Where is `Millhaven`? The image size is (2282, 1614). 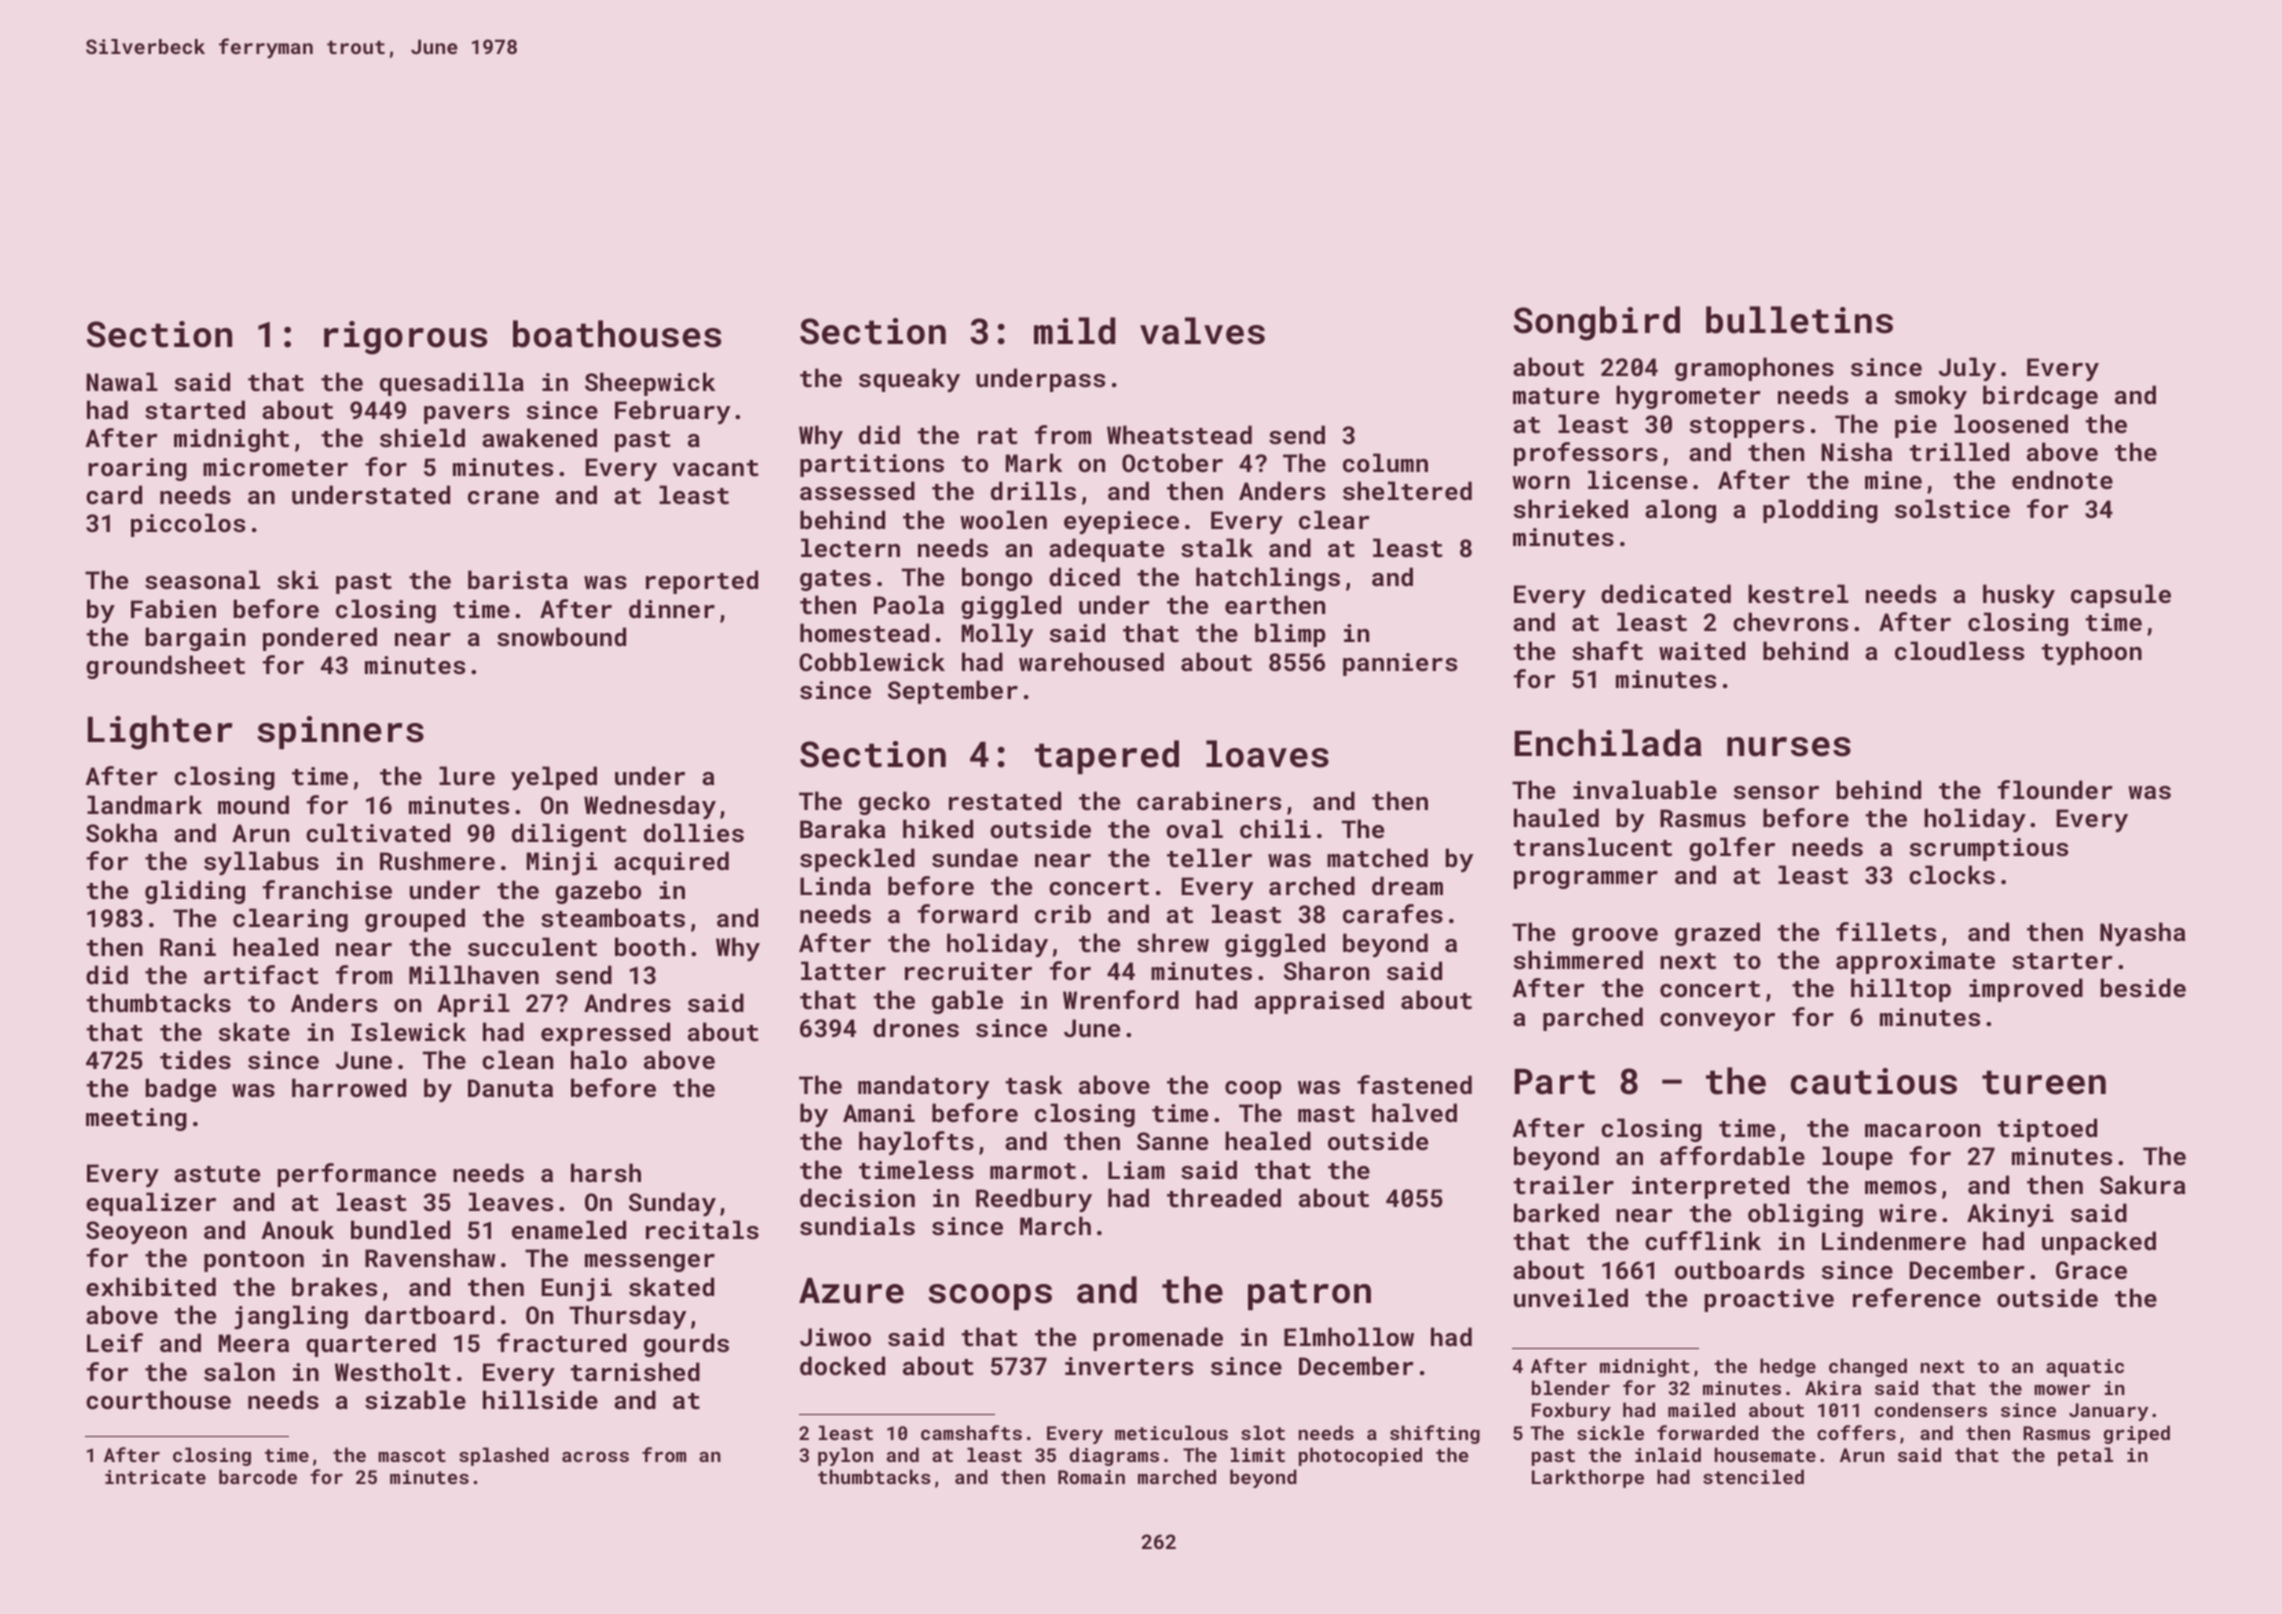
Millhaven is located at coordinates (474, 974).
